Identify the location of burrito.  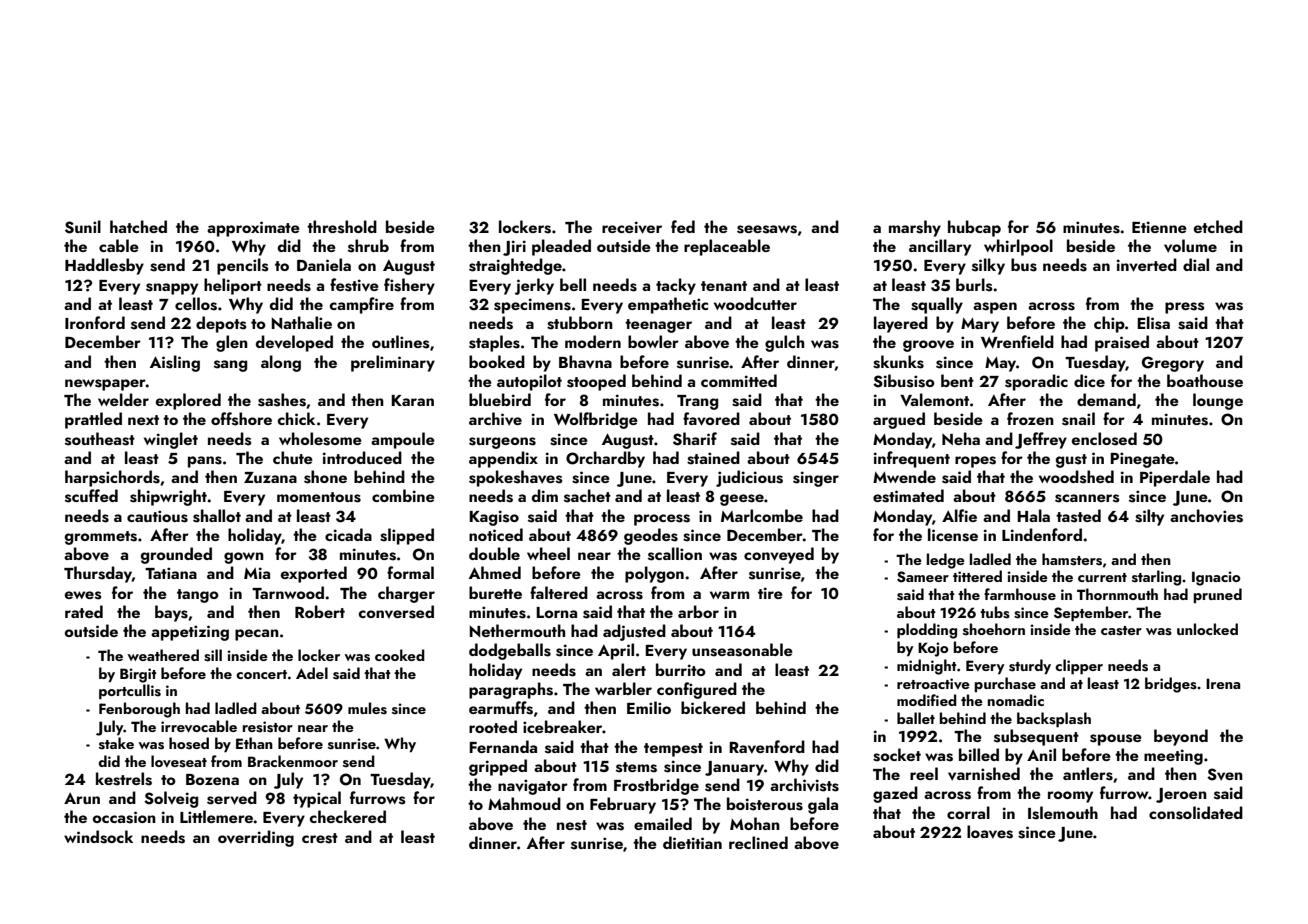
(681, 669).
